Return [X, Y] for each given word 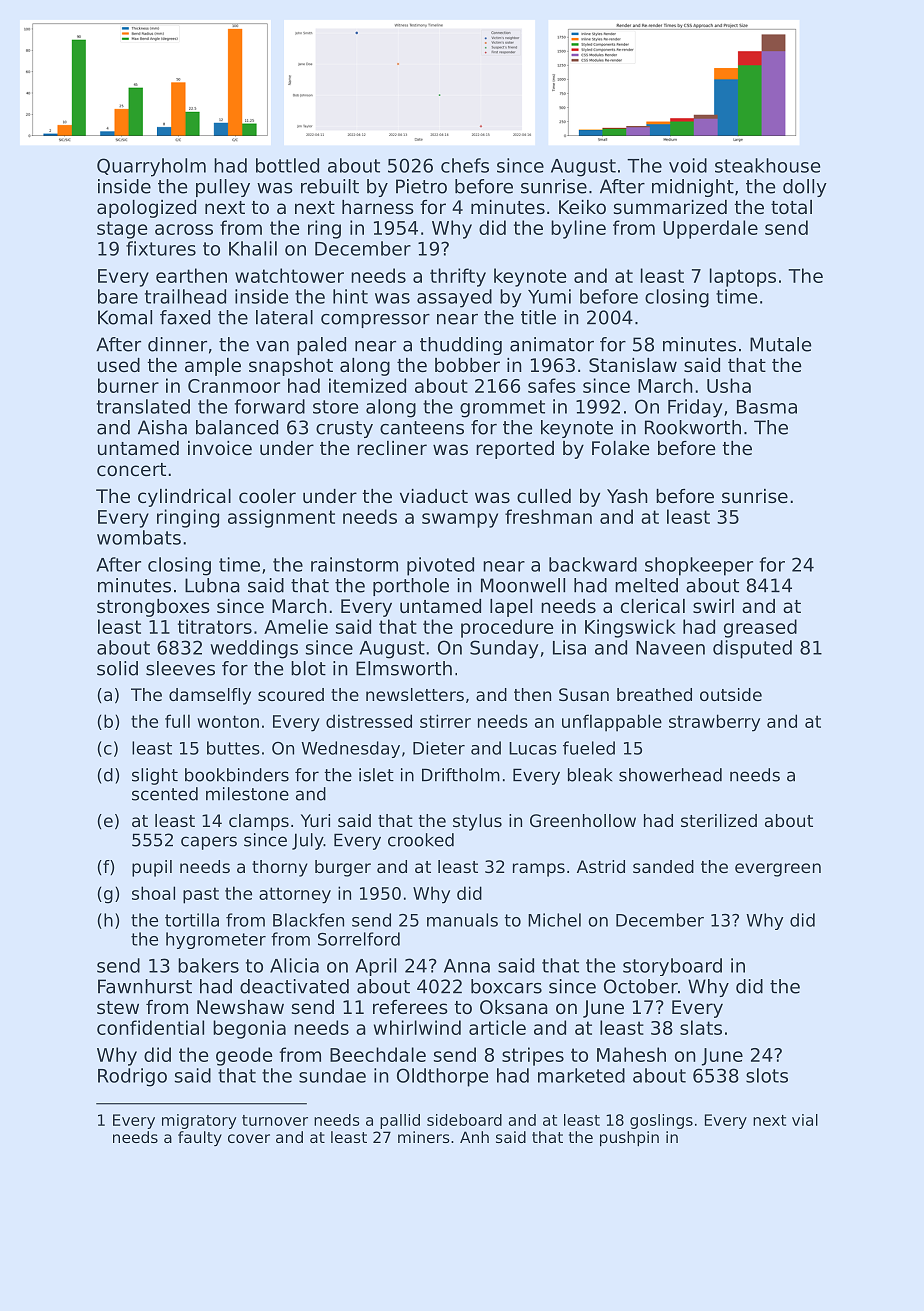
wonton [228, 721]
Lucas [533, 748]
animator [552, 344]
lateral [284, 317]
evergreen [778, 870]
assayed [454, 298]
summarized [670, 207]
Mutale [780, 344]
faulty [200, 1138]
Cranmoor [234, 386]
